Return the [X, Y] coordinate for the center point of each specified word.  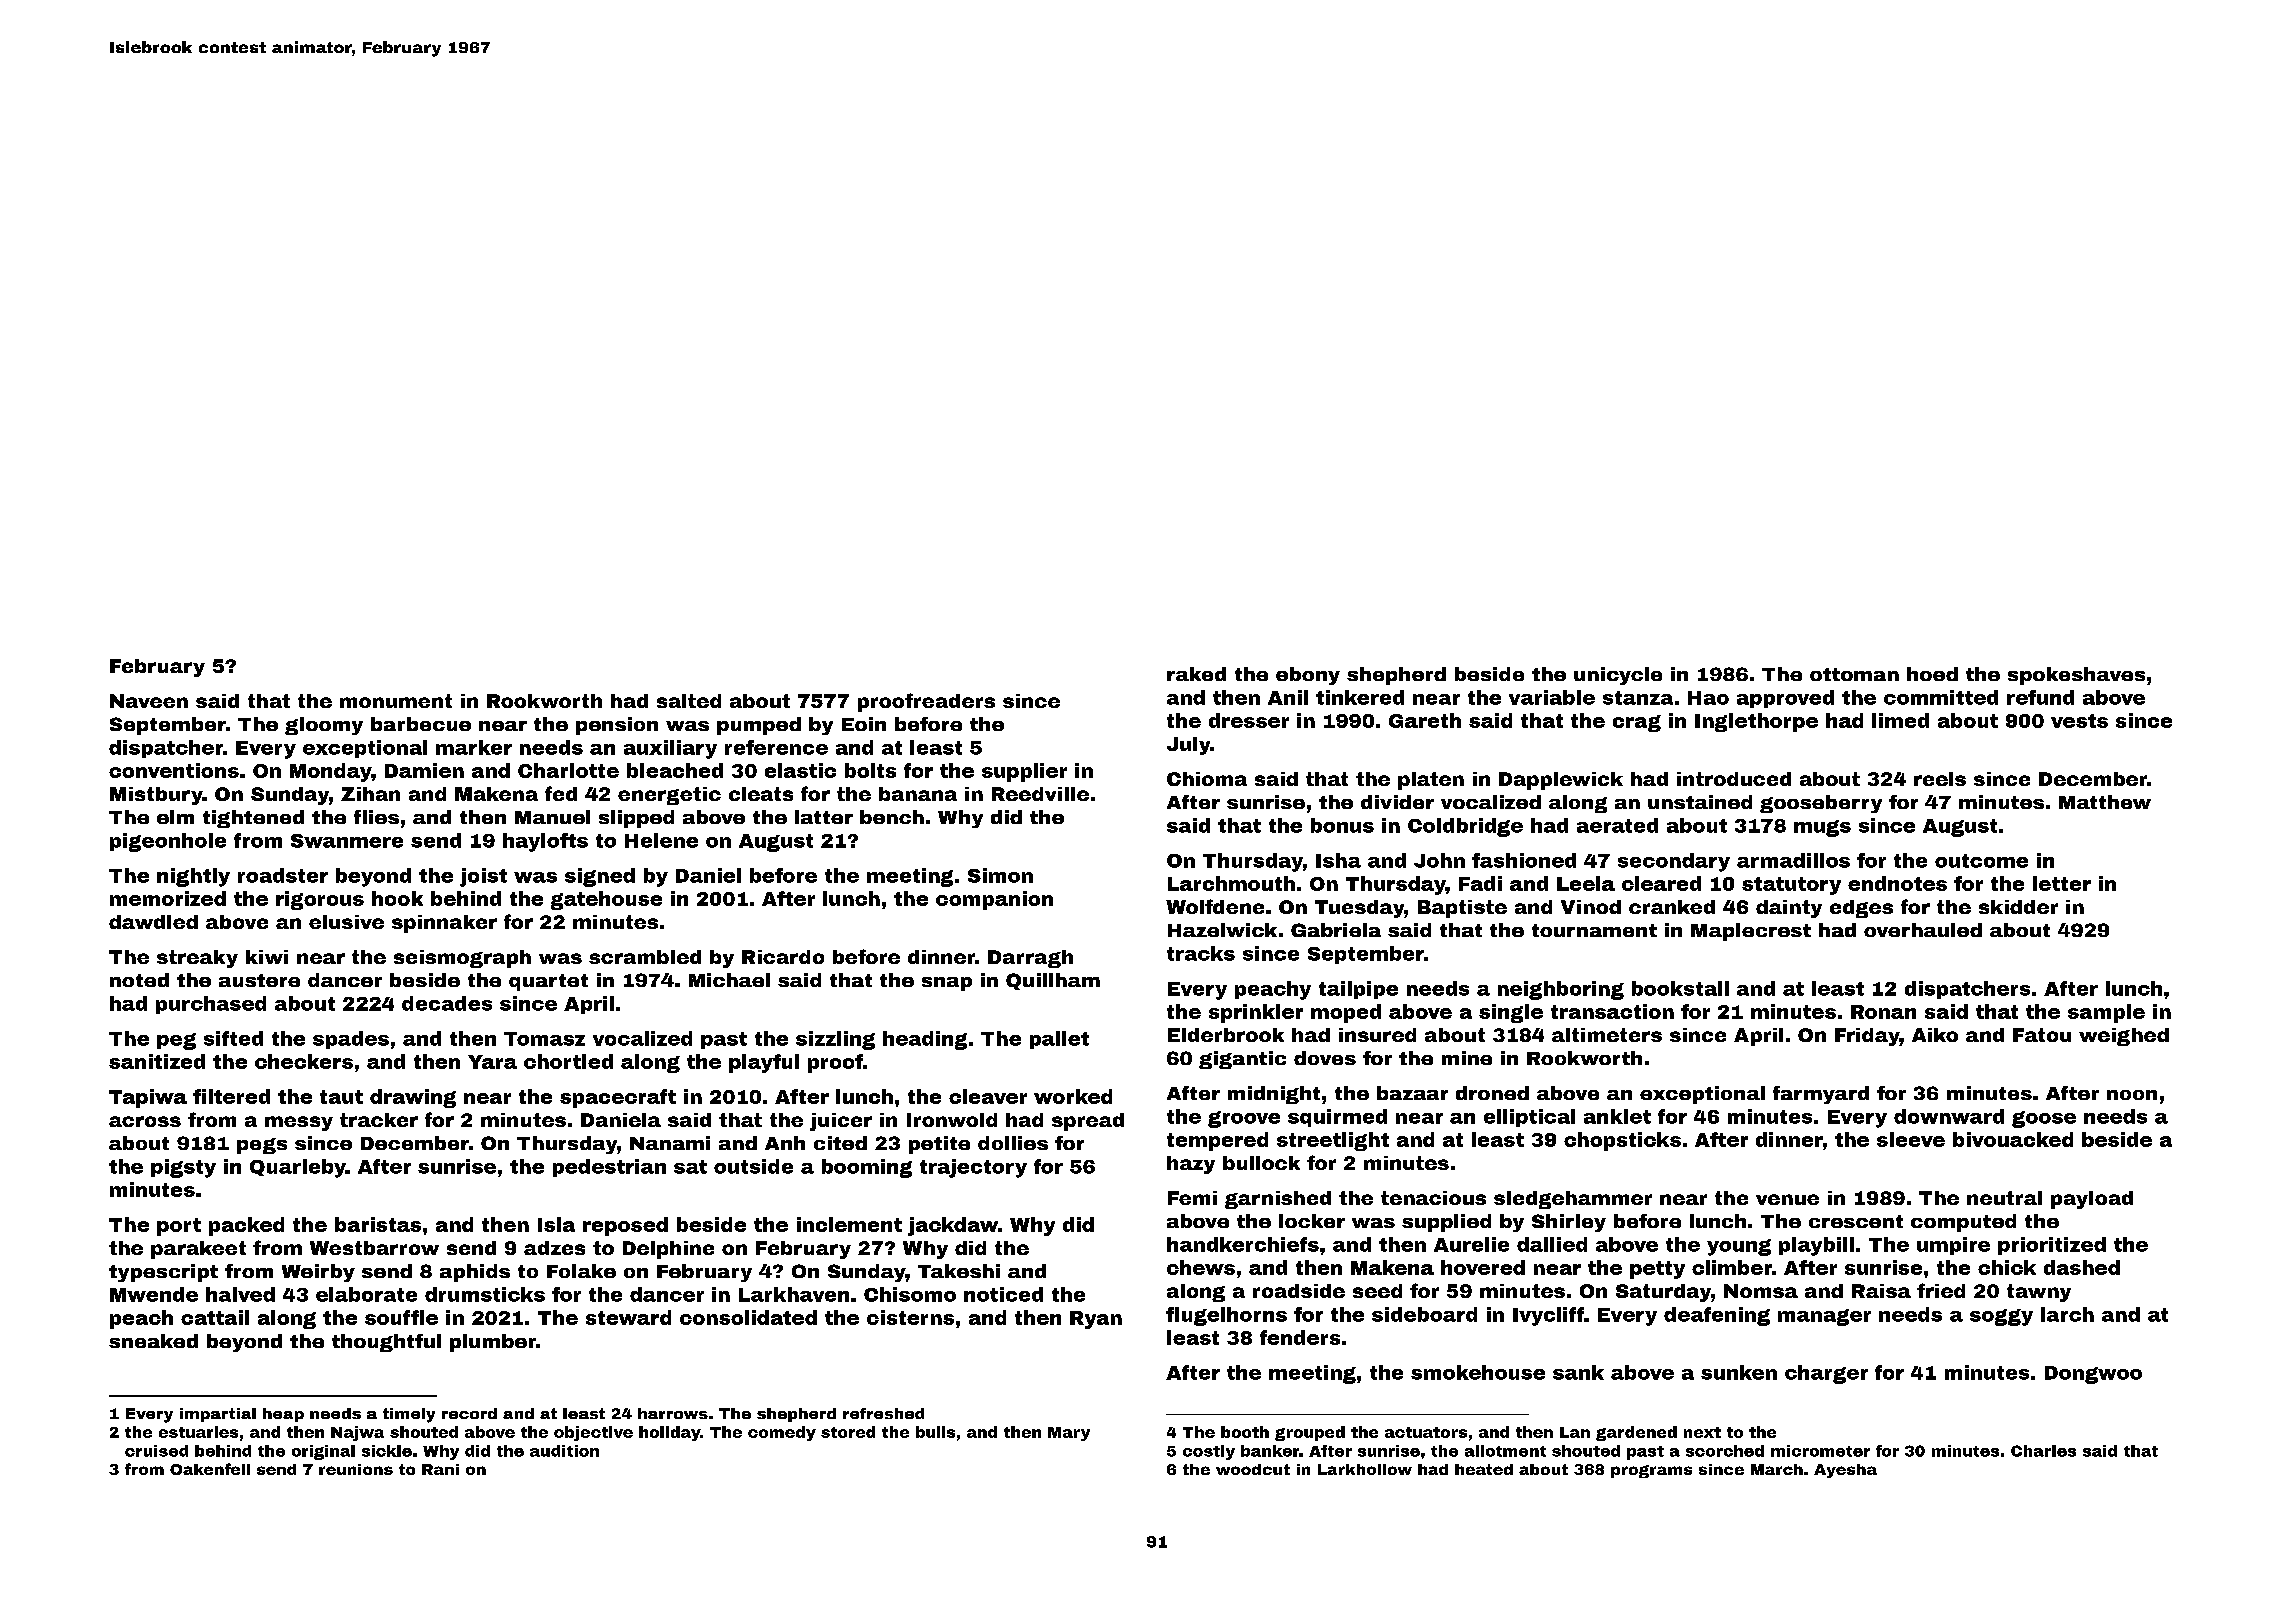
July [1189, 746]
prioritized [2052, 1246]
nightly [193, 877]
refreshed [883, 1413]
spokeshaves [2076, 676]
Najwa [357, 1433]
